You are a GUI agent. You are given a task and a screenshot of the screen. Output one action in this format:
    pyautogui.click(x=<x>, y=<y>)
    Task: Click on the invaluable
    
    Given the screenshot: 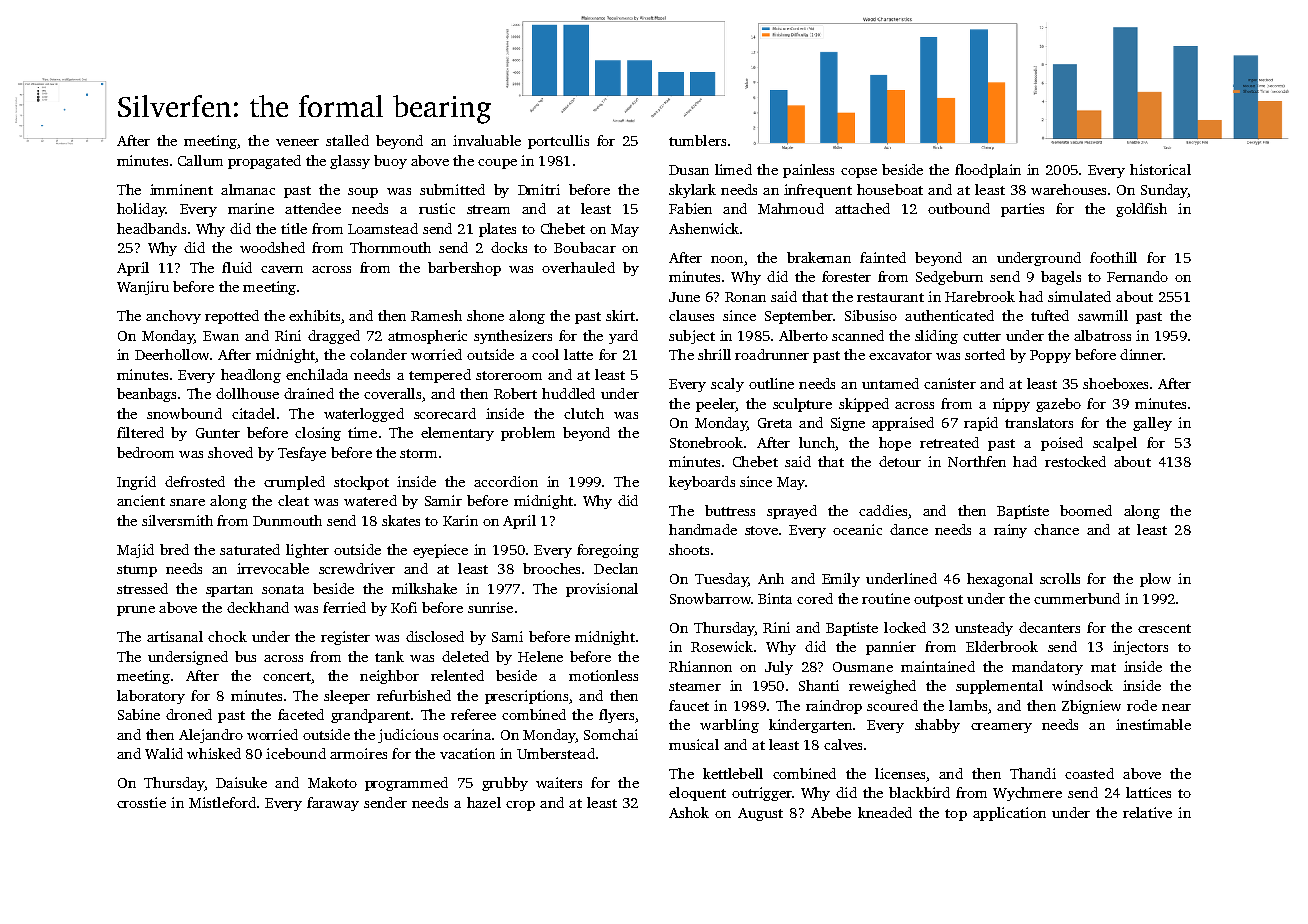 What is the action you would take?
    pyautogui.click(x=487, y=140)
